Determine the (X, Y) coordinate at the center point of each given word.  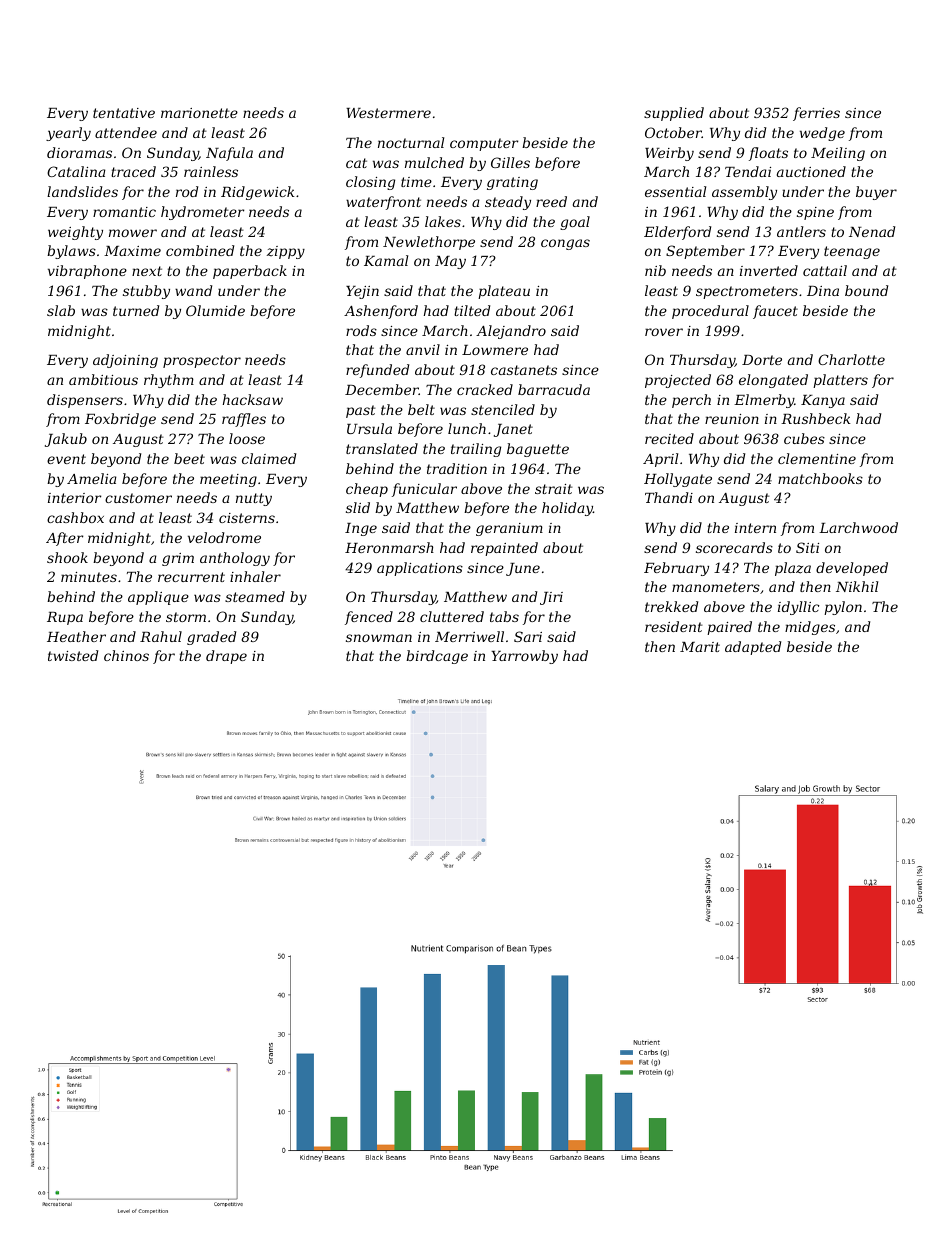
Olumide (215, 310)
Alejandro (511, 332)
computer (484, 144)
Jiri (551, 598)
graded (211, 638)
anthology (235, 559)
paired (729, 628)
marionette (199, 113)
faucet (775, 312)
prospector (202, 361)
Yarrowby (524, 657)
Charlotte (851, 359)
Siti (807, 547)
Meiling (838, 154)
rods (361, 330)
